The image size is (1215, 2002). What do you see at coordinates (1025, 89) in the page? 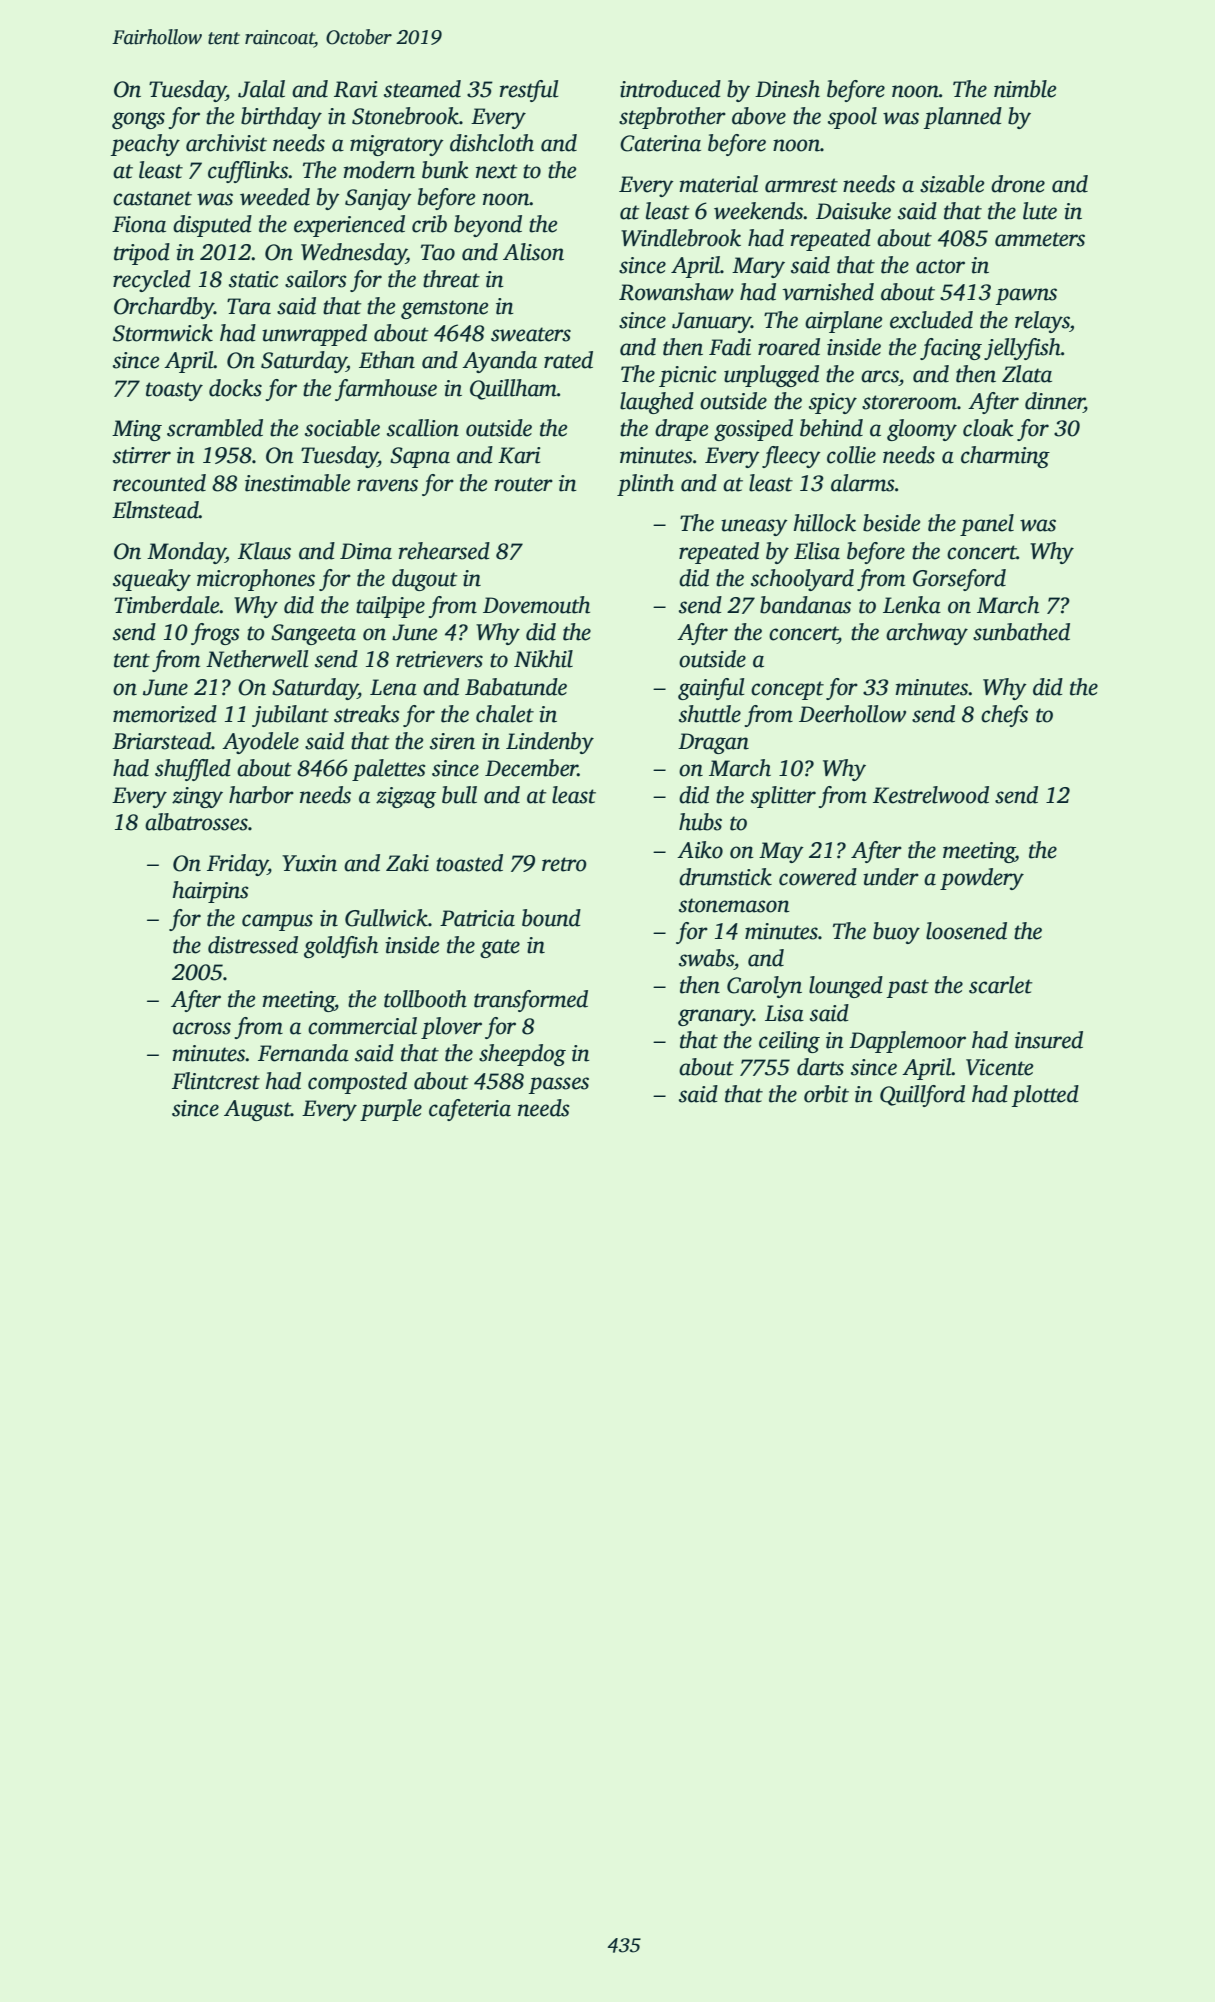
I see `nimble` at bounding box center [1025, 89].
